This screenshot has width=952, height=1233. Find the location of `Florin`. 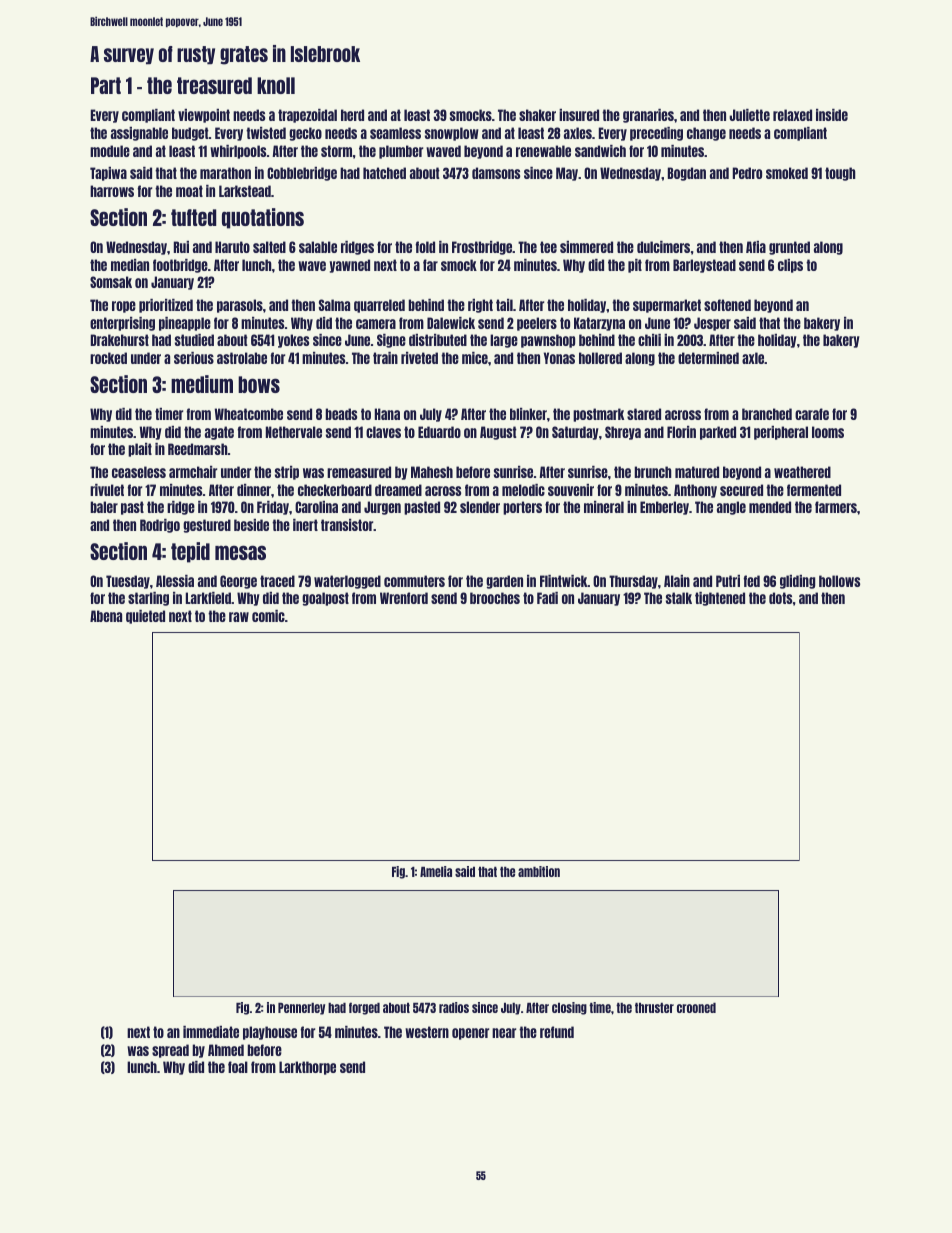

Florin is located at coordinates (681, 432).
